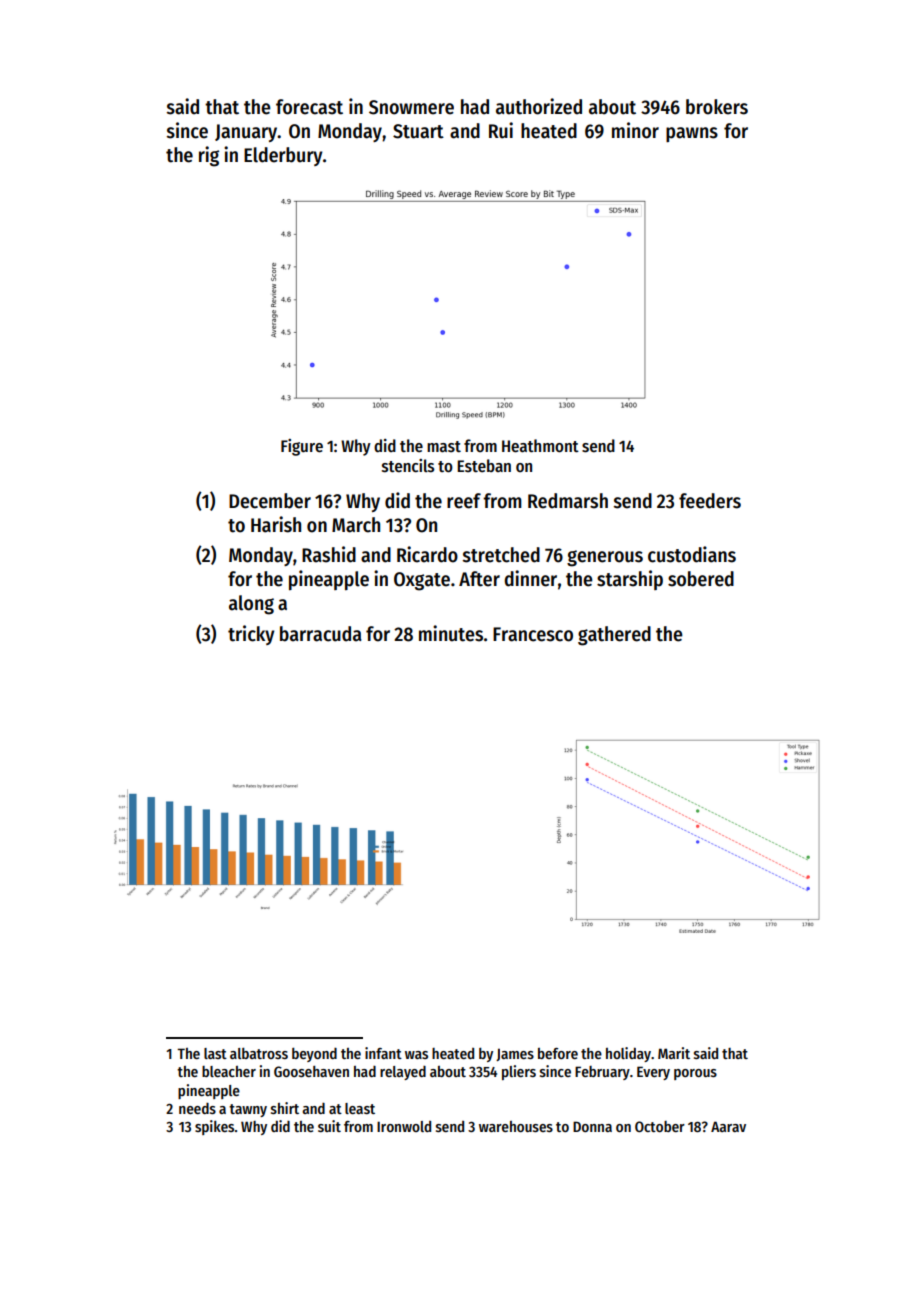  What do you see at coordinates (259, 1053) in the screenshot?
I see `albatross` at bounding box center [259, 1053].
